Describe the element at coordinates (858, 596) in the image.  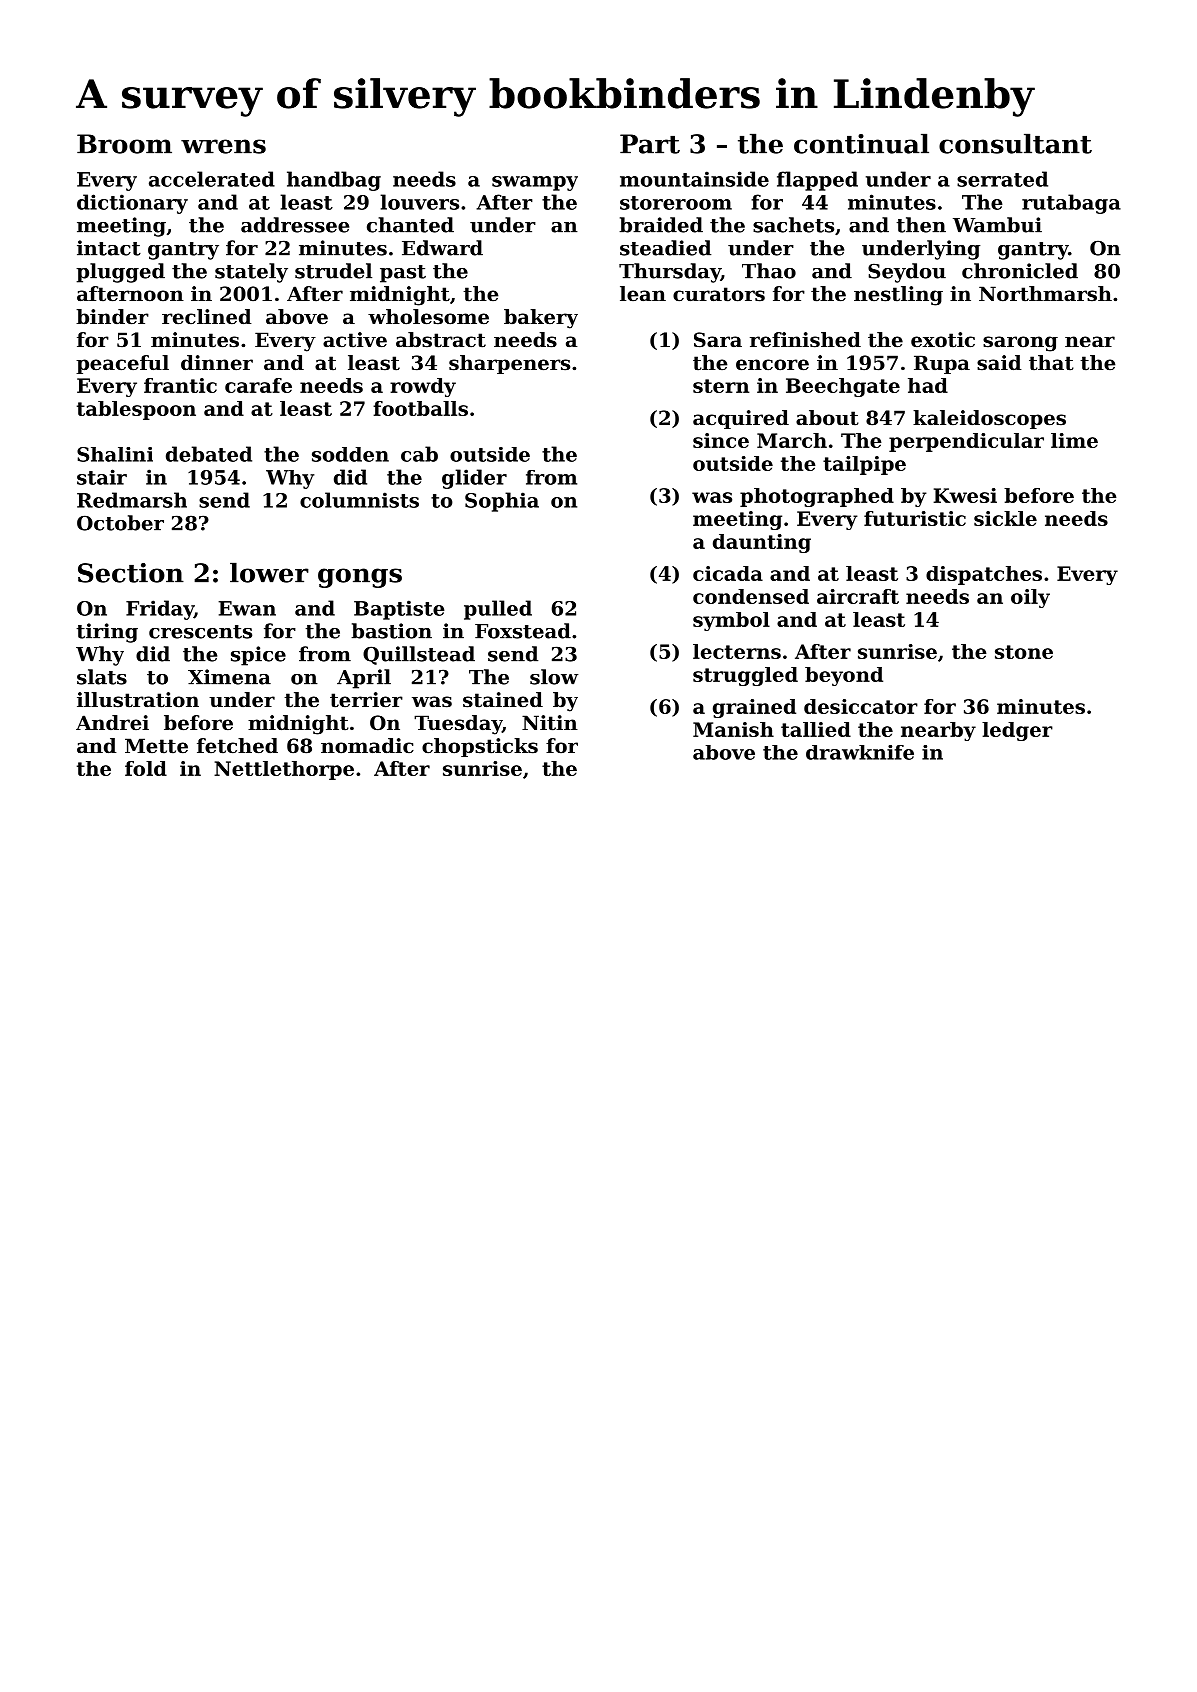
I see `aircraft` at that location.
